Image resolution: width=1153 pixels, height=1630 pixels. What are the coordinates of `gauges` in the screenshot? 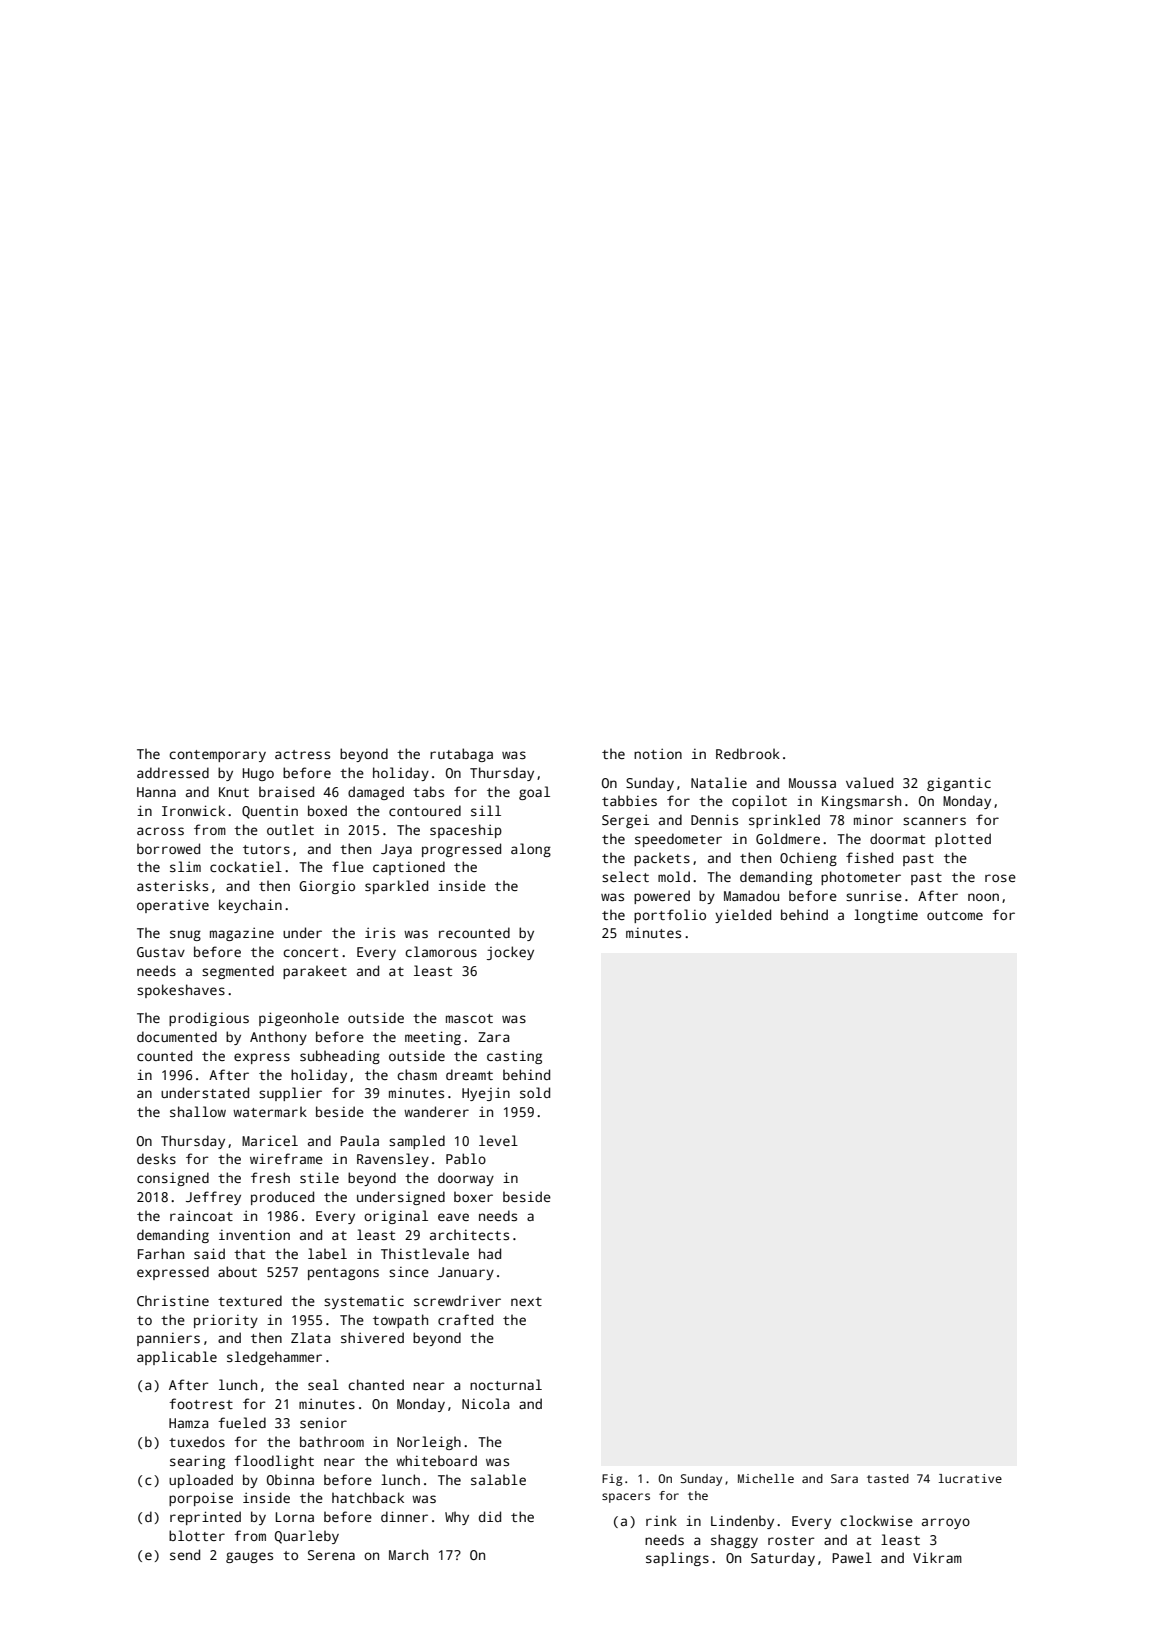 It's located at (249, 1557).
